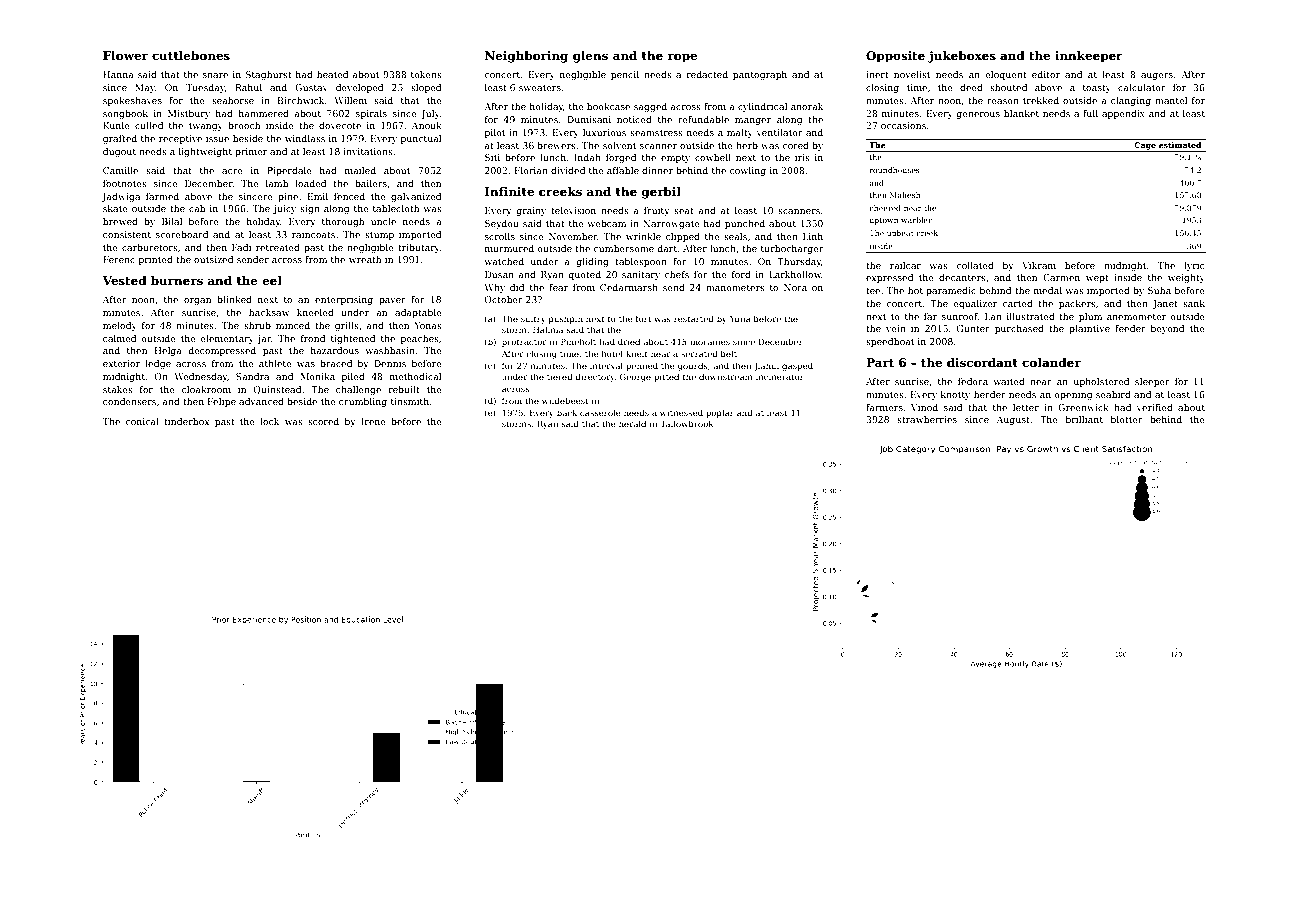 This image has height=924, width=1308. What do you see at coordinates (278, 247) in the image?
I see `retreated` at bounding box center [278, 247].
